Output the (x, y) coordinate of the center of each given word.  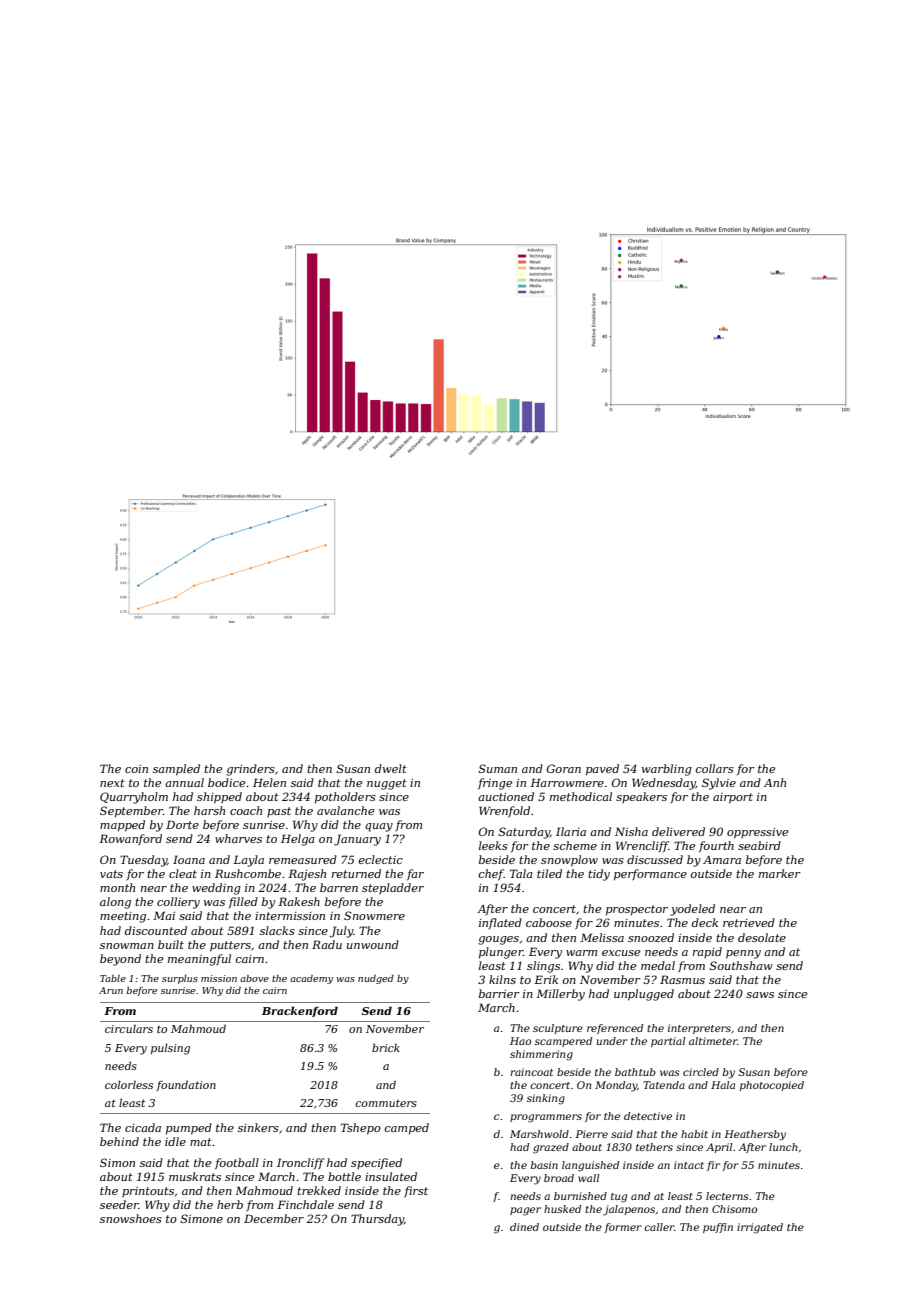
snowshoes (131, 1218)
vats (111, 874)
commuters (386, 1103)
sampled (176, 770)
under (612, 1041)
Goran (564, 768)
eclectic (381, 859)
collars (715, 768)
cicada (143, 1127)
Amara (722, 860)
